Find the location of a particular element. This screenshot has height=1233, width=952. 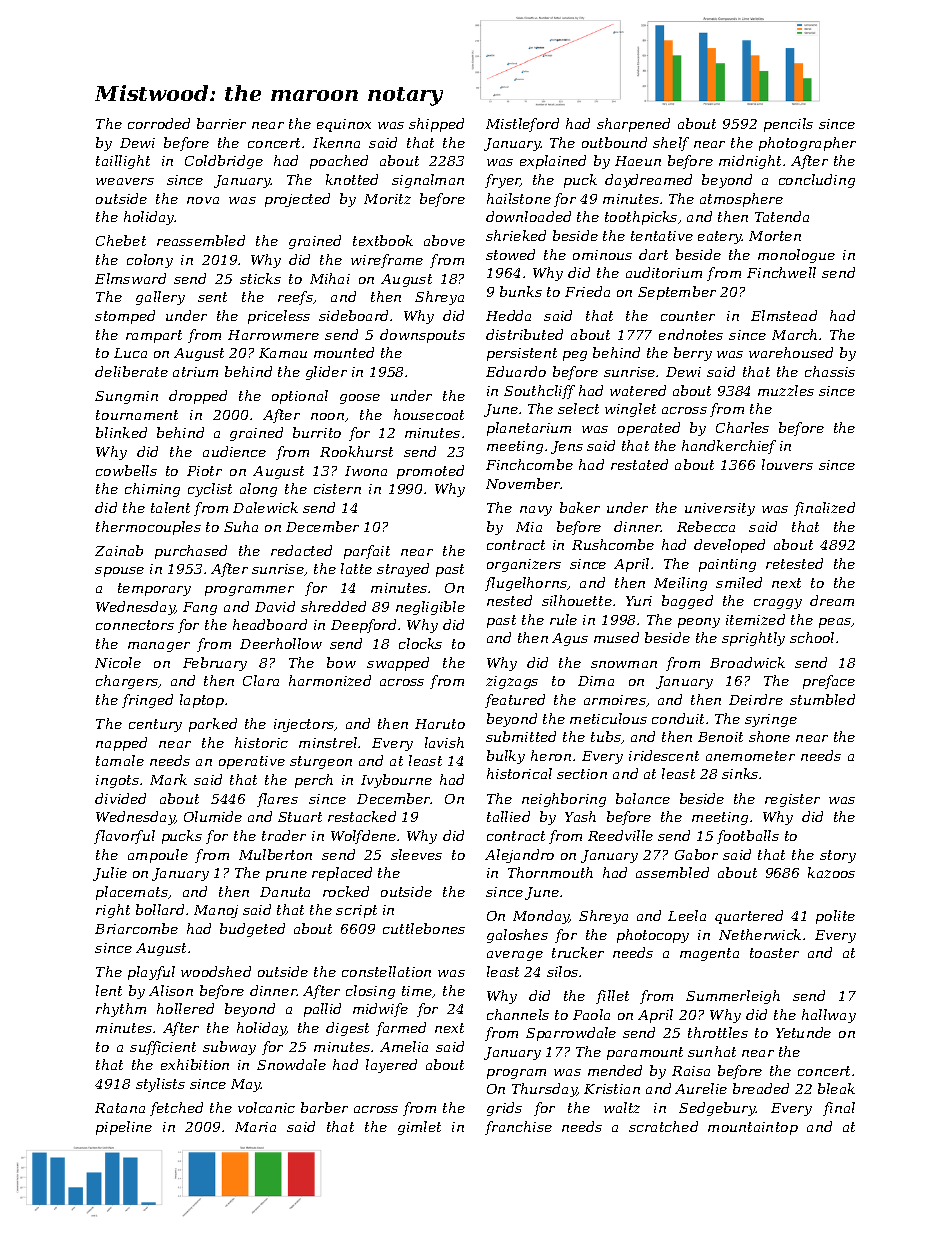

Maria is located at coordinates (255, 1127).
